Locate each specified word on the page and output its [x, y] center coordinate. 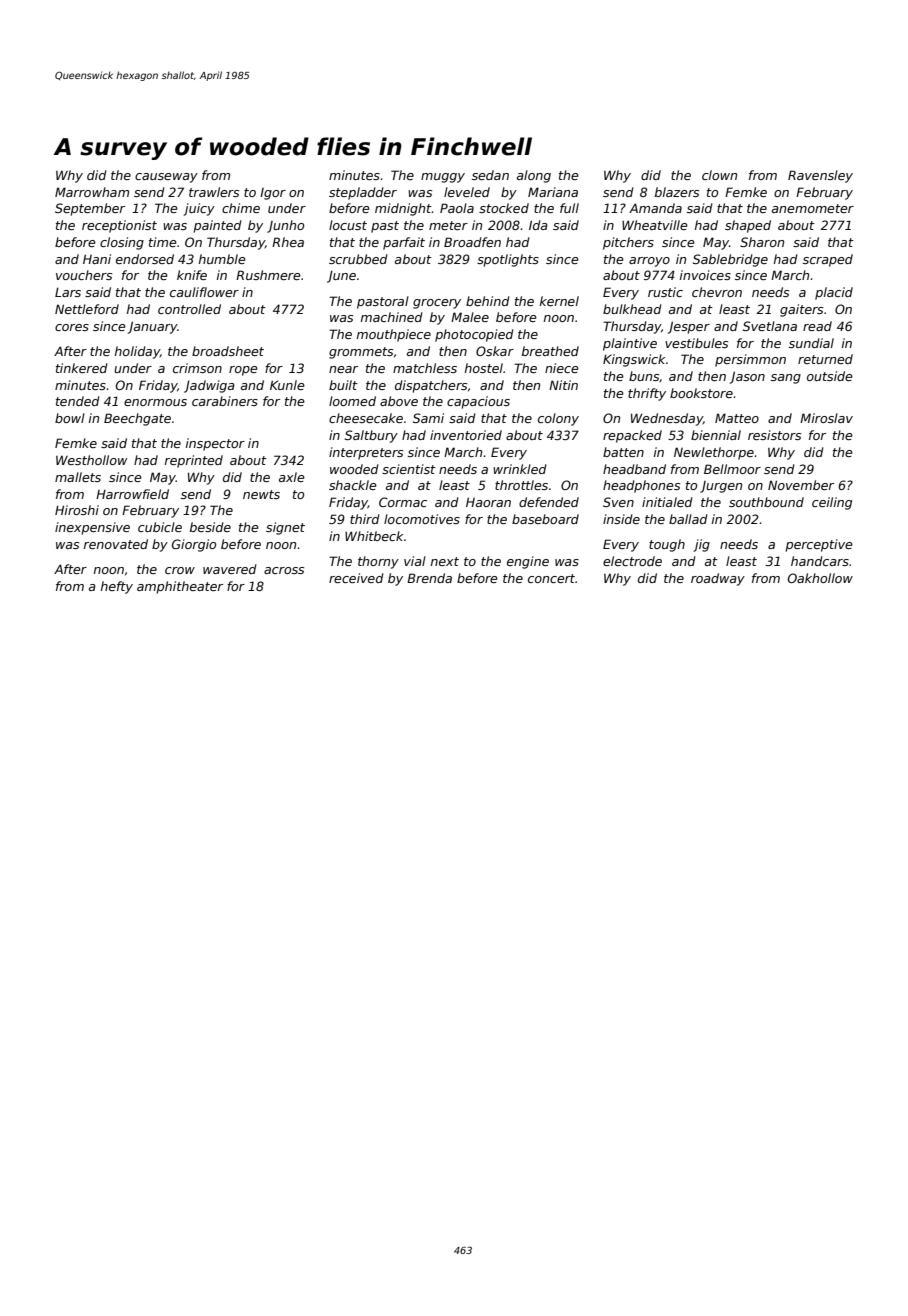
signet [285, 528]
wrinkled [520, 469]
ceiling [832, 503]
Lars [68, 292]
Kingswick [634, 360]
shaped [748, 226]
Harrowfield [132, 494]
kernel [559, 301]
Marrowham [92, 192]
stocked [504, 208]
